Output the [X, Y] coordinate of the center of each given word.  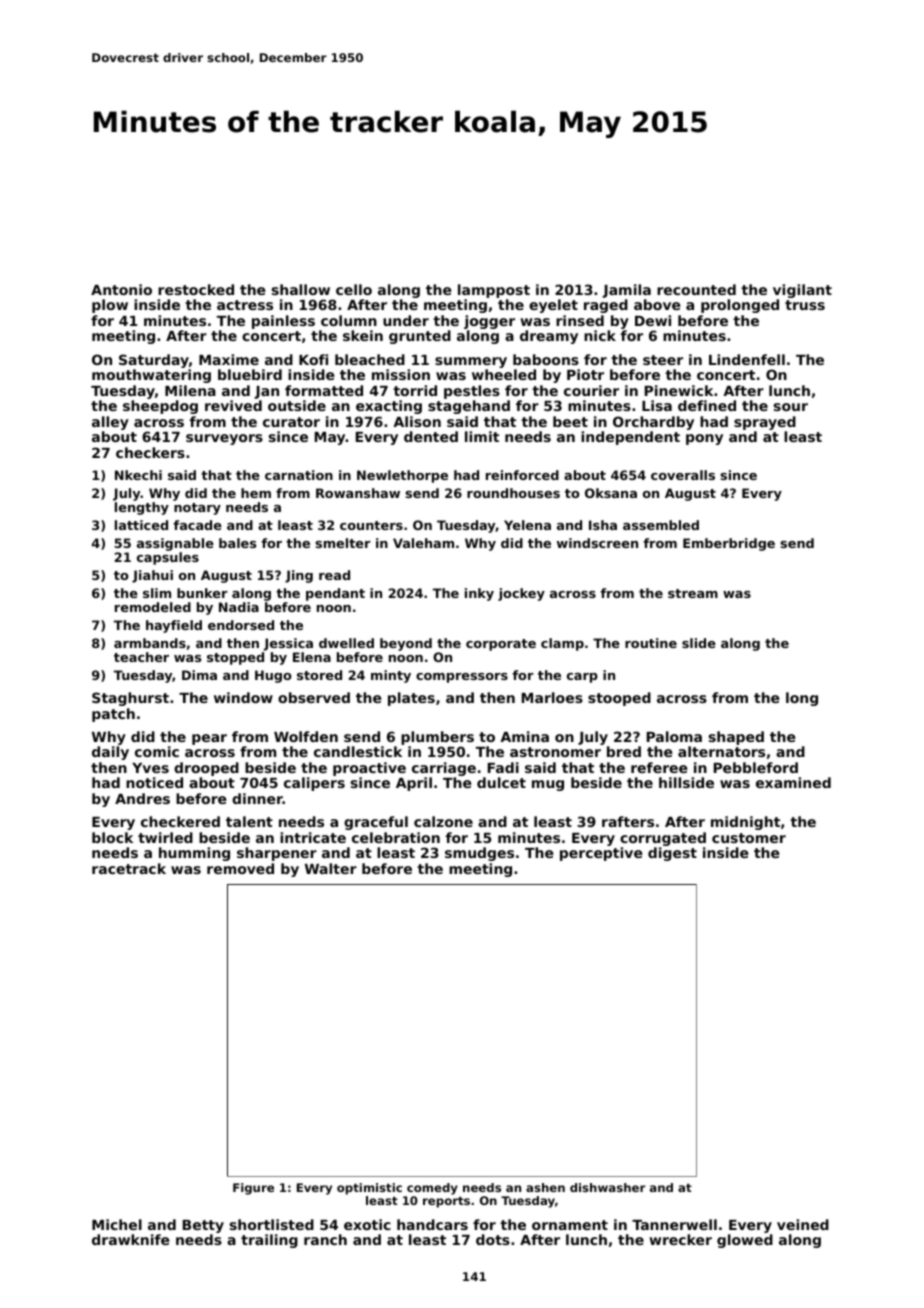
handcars [432, 1224]
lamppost [494, 291]
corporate [501, 645]
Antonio [121, 289]
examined [793, 782]
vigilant [802, 291]
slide [699, 643]
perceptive [601, 854]
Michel [117, 1224]
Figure [253, 1189]
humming [194, 854]
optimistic [369, 1189]
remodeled [153, 607]
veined [803, 1224]
